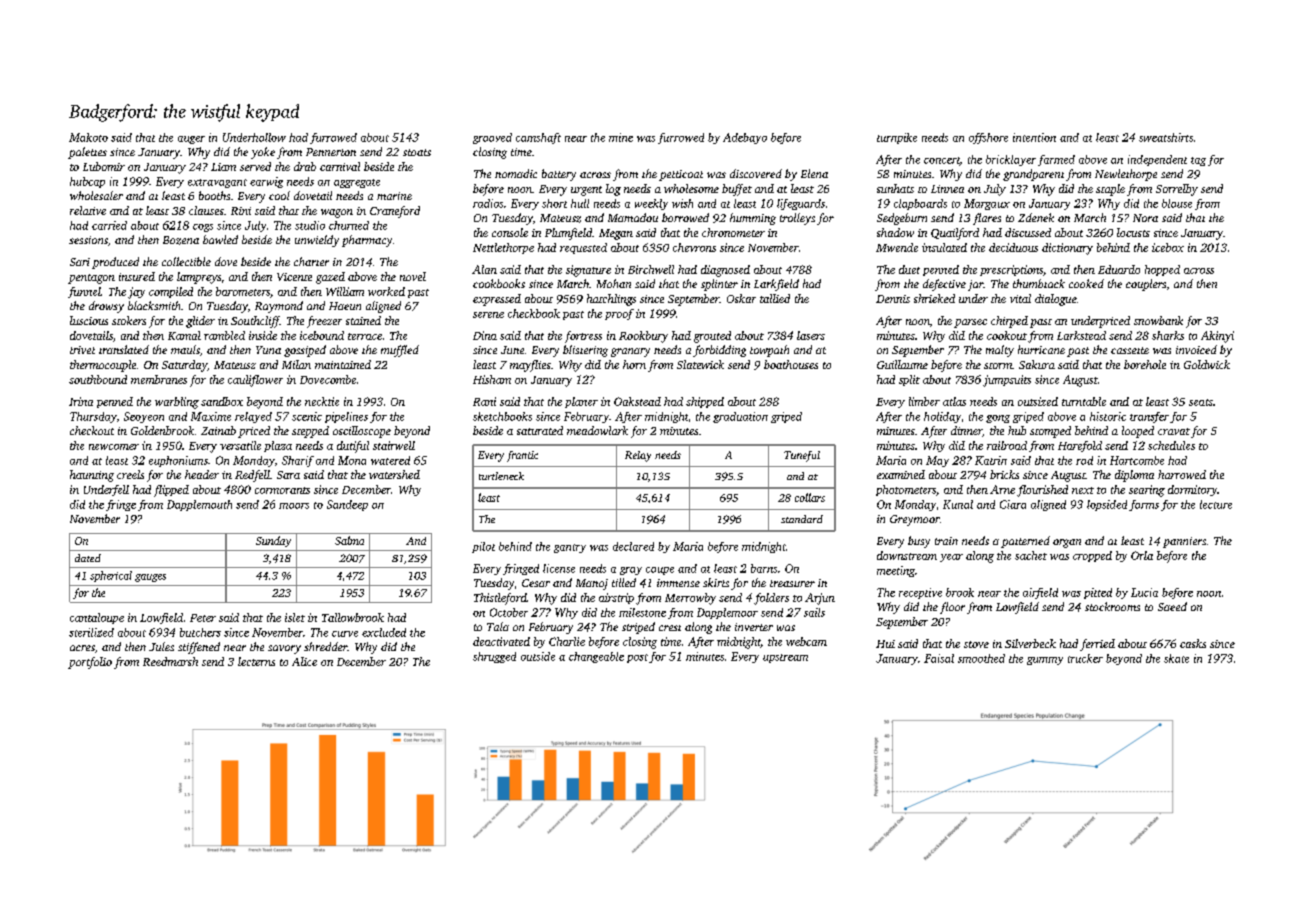  I want to click on humming, so click(753, 219).
